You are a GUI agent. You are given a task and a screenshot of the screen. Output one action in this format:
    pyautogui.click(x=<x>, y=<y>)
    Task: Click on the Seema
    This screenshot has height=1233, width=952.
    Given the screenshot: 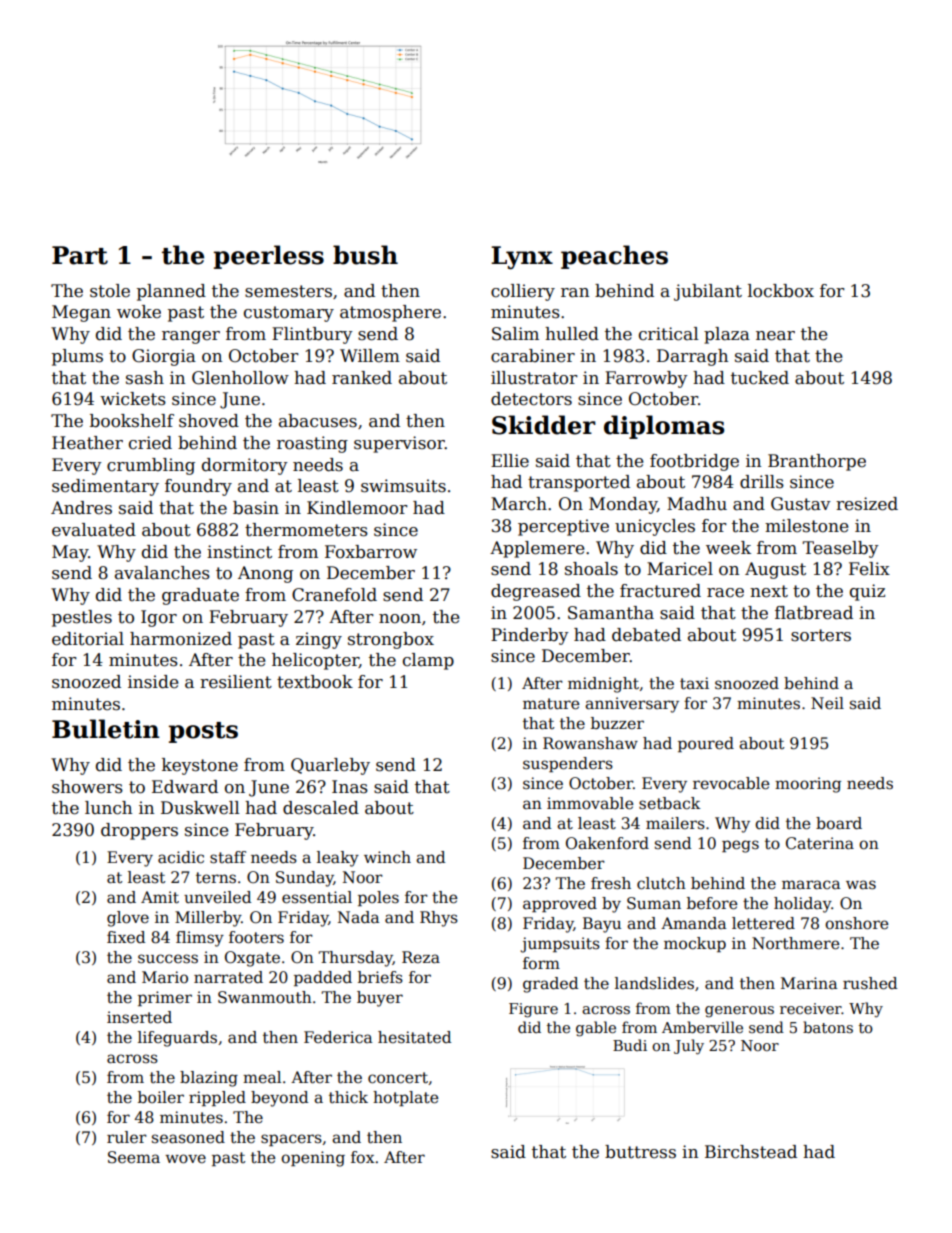 What is the action you would take?
    pyautogui.click(x=134, y=1157)
